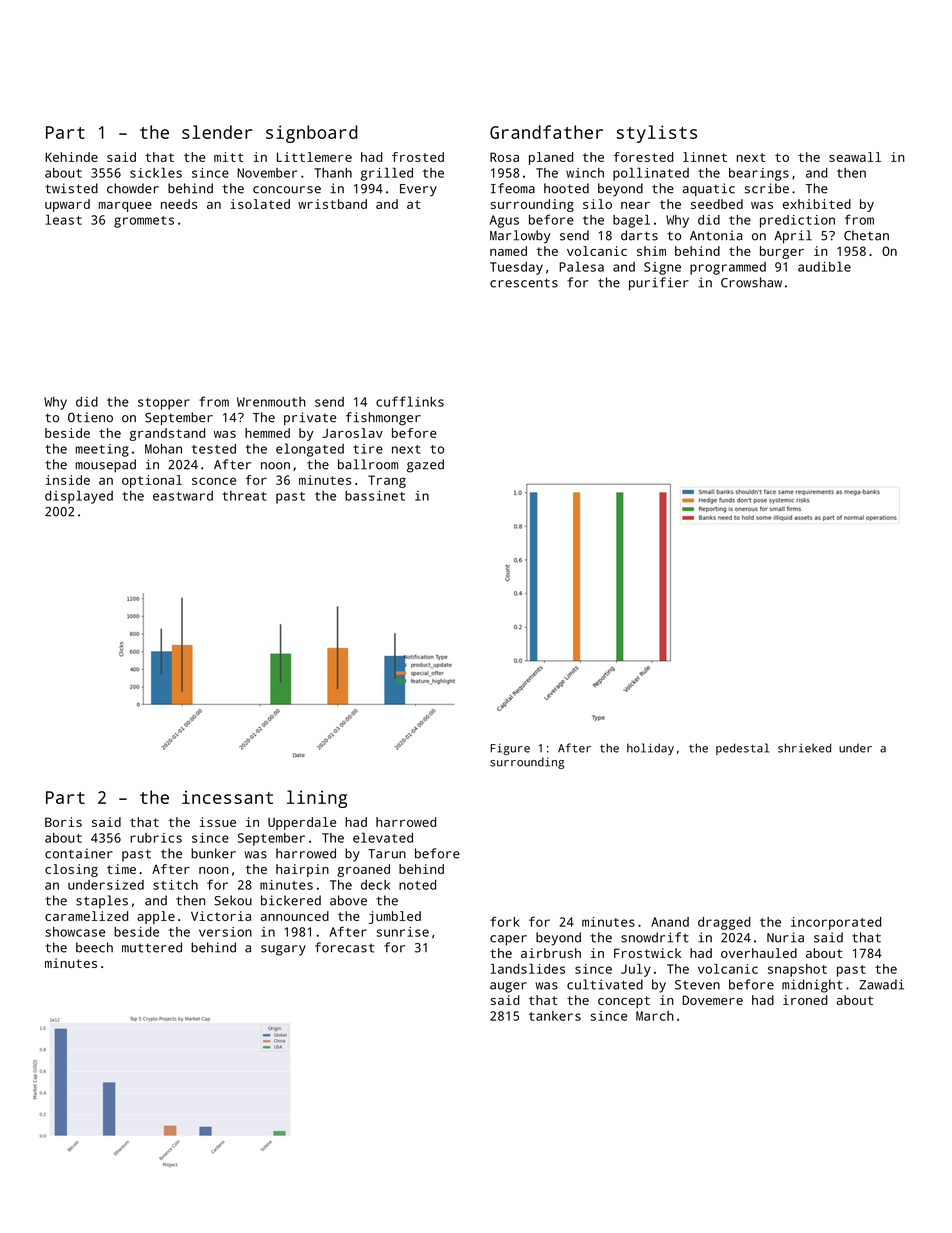 The height and width of the page is (1233, 952). What do you see at coordinates (855, 157) in the page?
I see `seawall` at bounding box center [855, 157].
